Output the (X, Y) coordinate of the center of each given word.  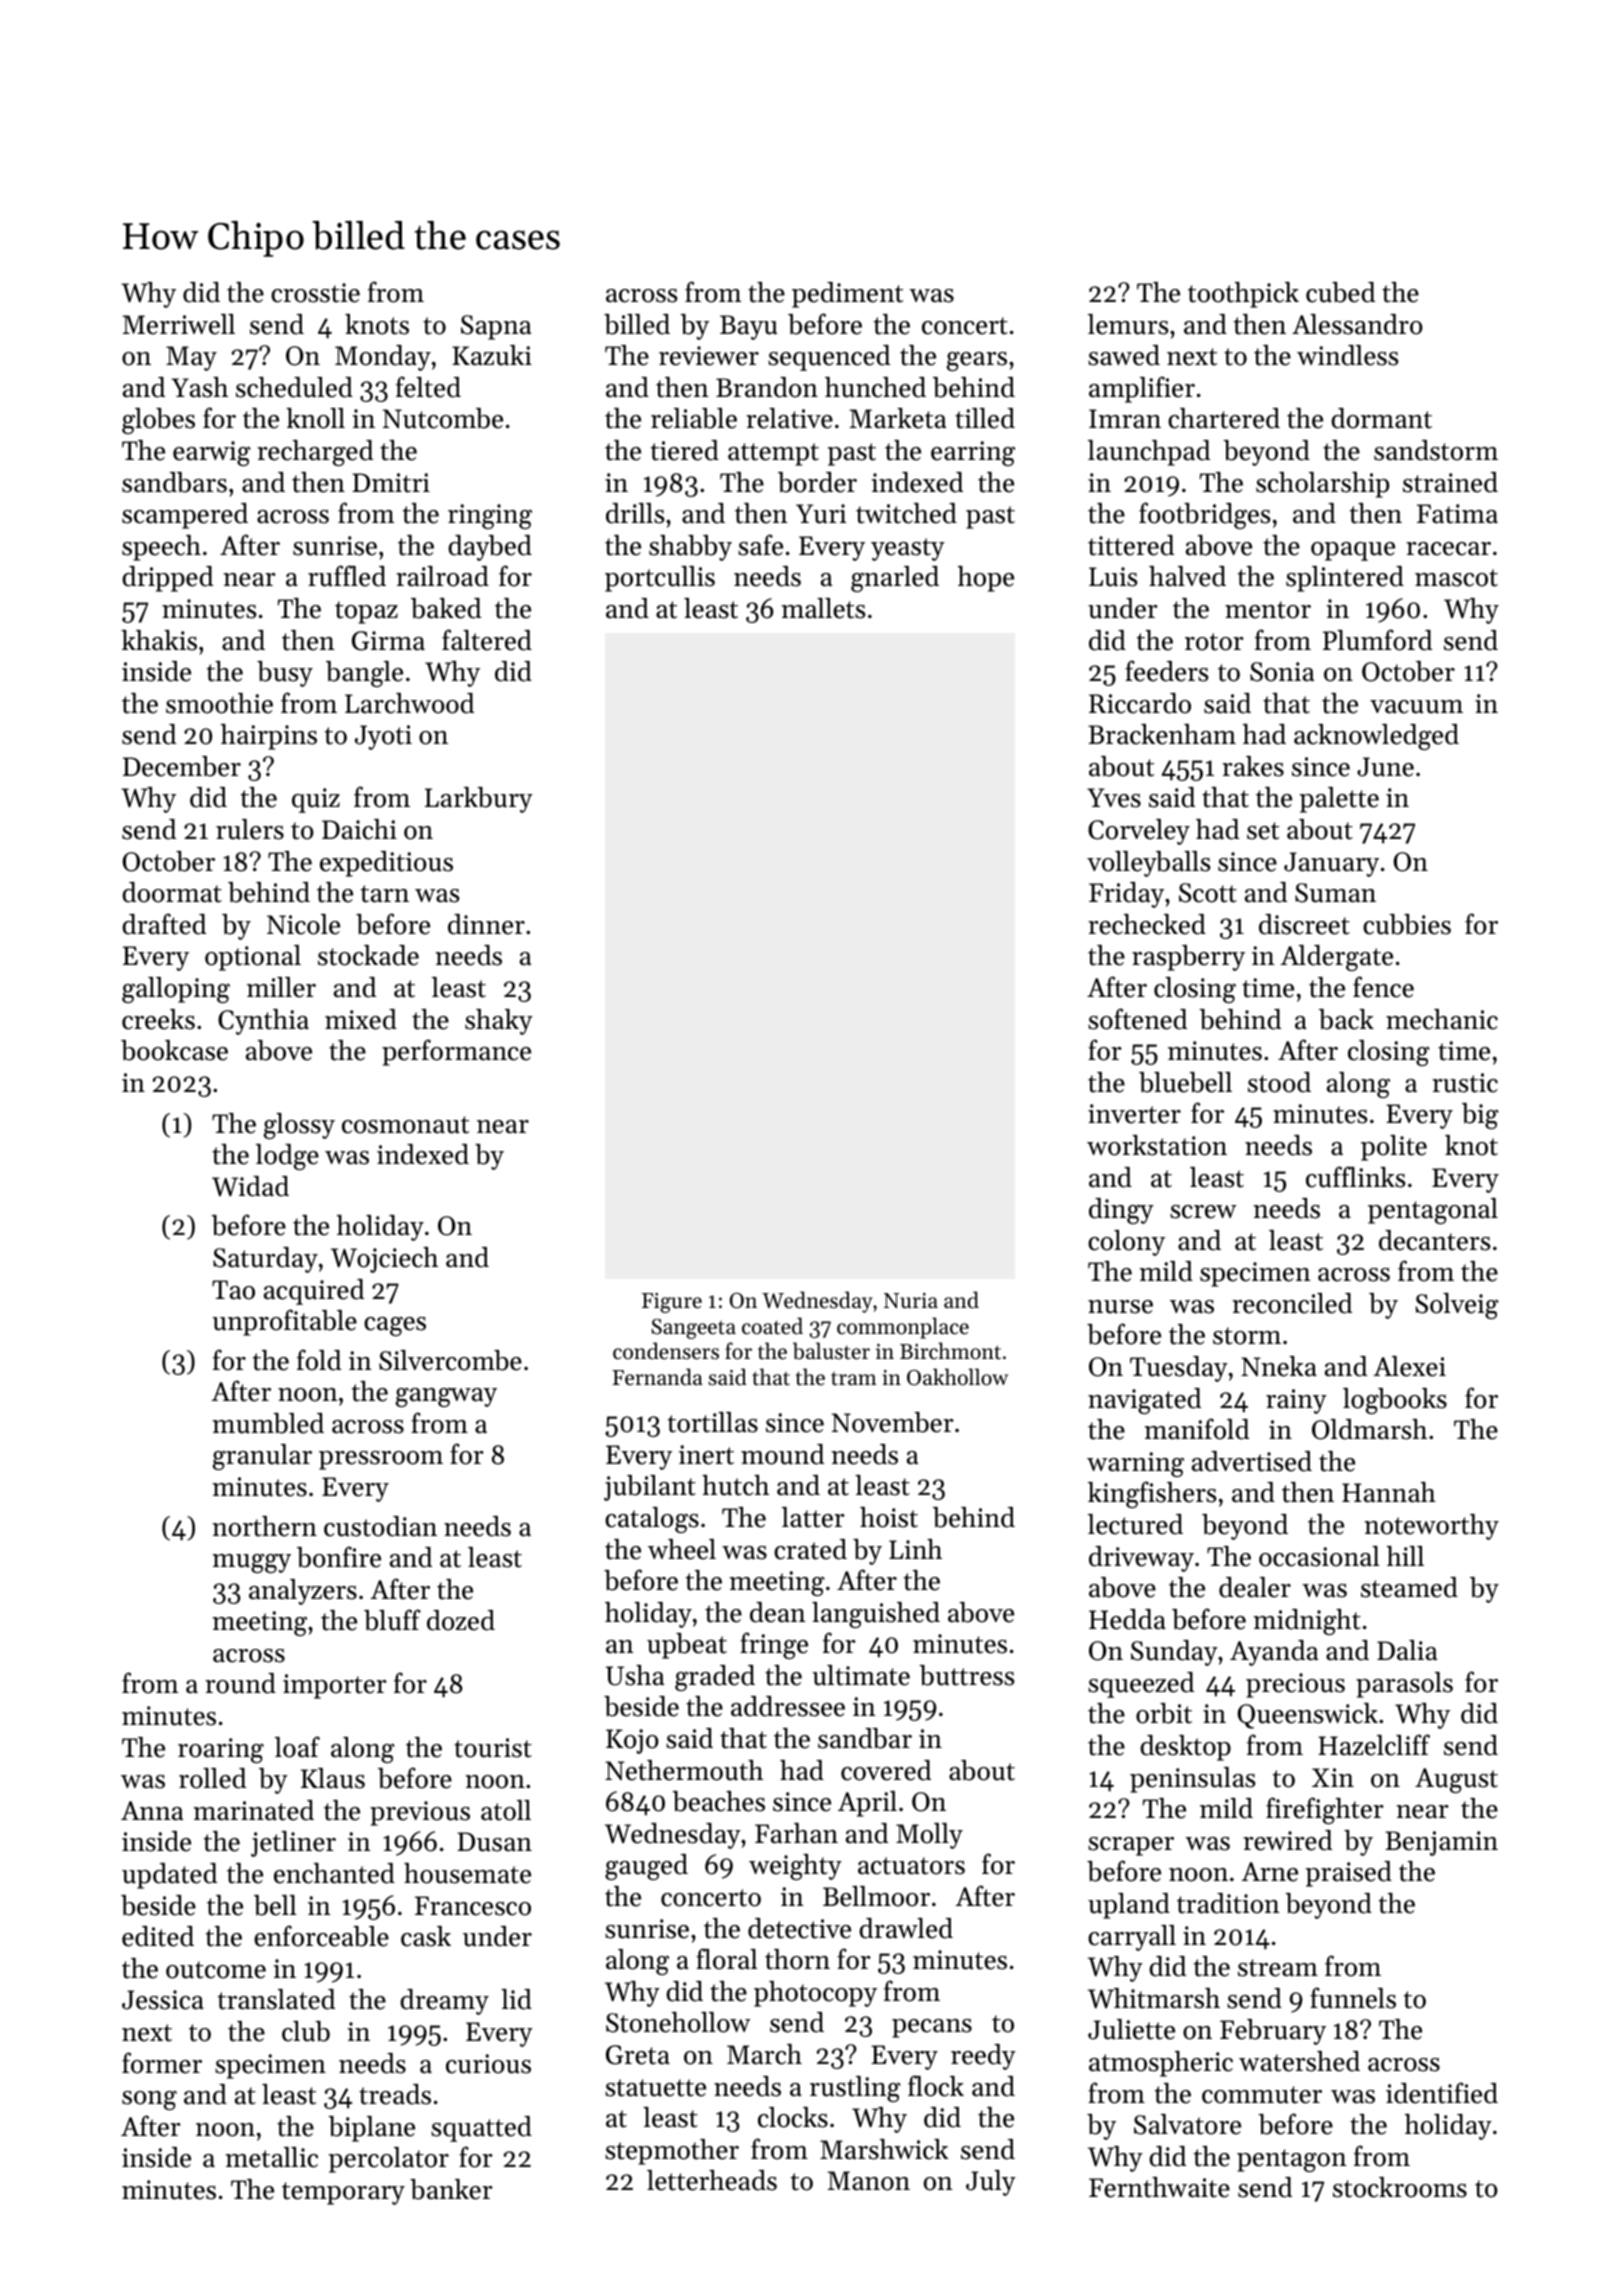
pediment (847, 295)
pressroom (381, 1460)
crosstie (315, 293)
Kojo (632, 1741)
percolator (389, 2160)
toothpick (1243, 295)
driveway (1141, 1559)
